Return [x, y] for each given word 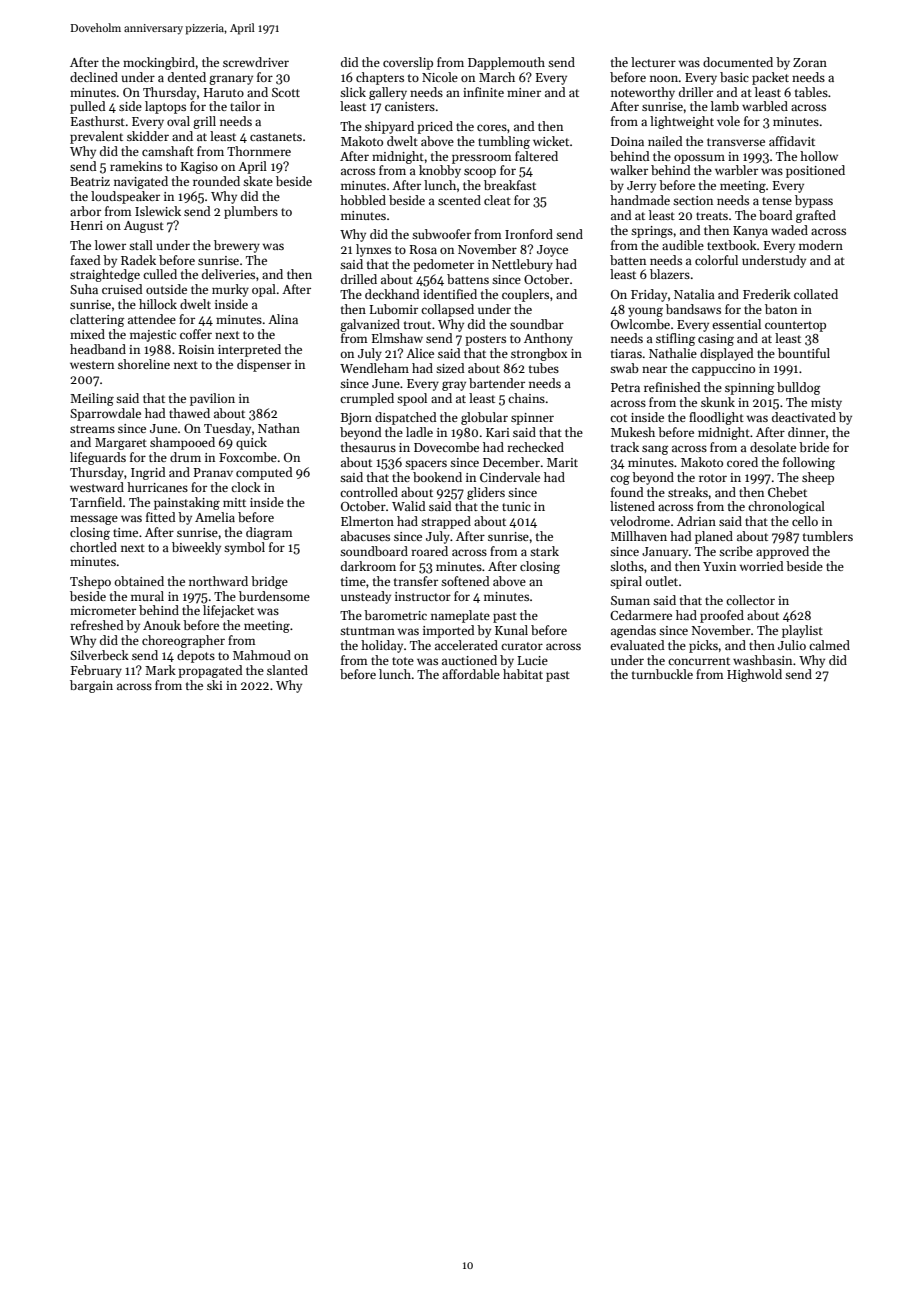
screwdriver [256, 62]
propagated [210, 671]
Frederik [767, 294]
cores [492, 127]
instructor [423, 596]
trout [417, 325]
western [92, 365]
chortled [93, 547]
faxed [85, 260]
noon [664, 78]
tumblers [828, 536]
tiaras [626, 353]
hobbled [363, 200]
